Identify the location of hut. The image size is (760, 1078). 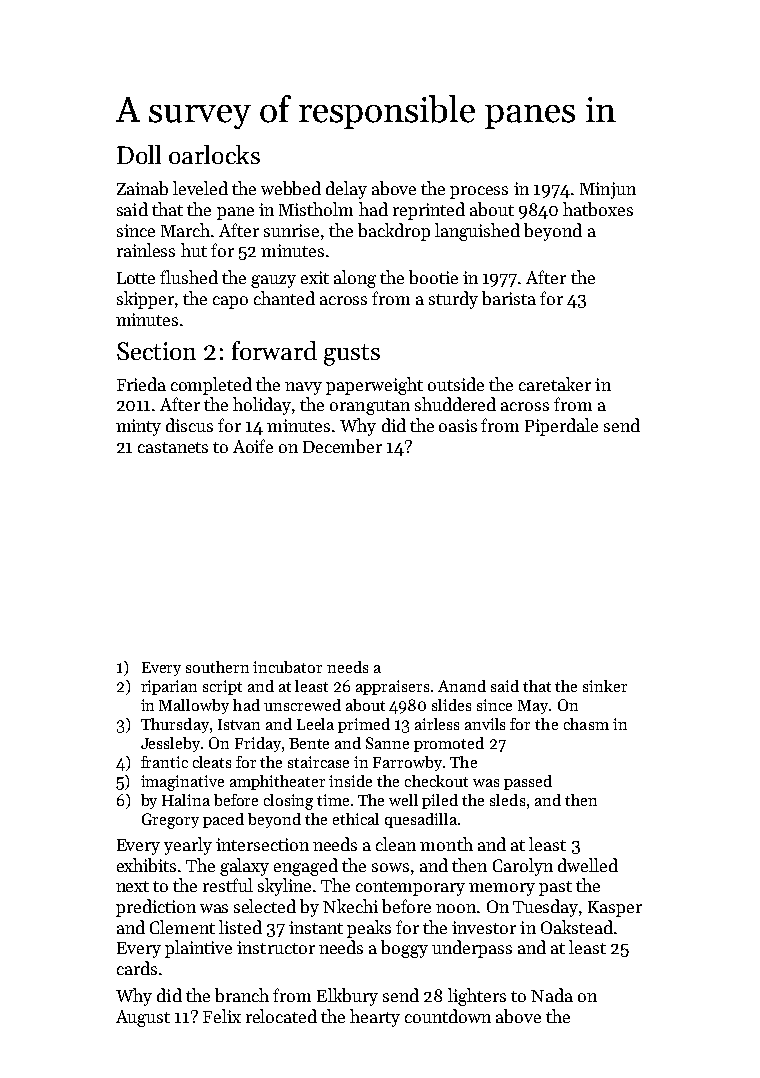
(194, 250).
